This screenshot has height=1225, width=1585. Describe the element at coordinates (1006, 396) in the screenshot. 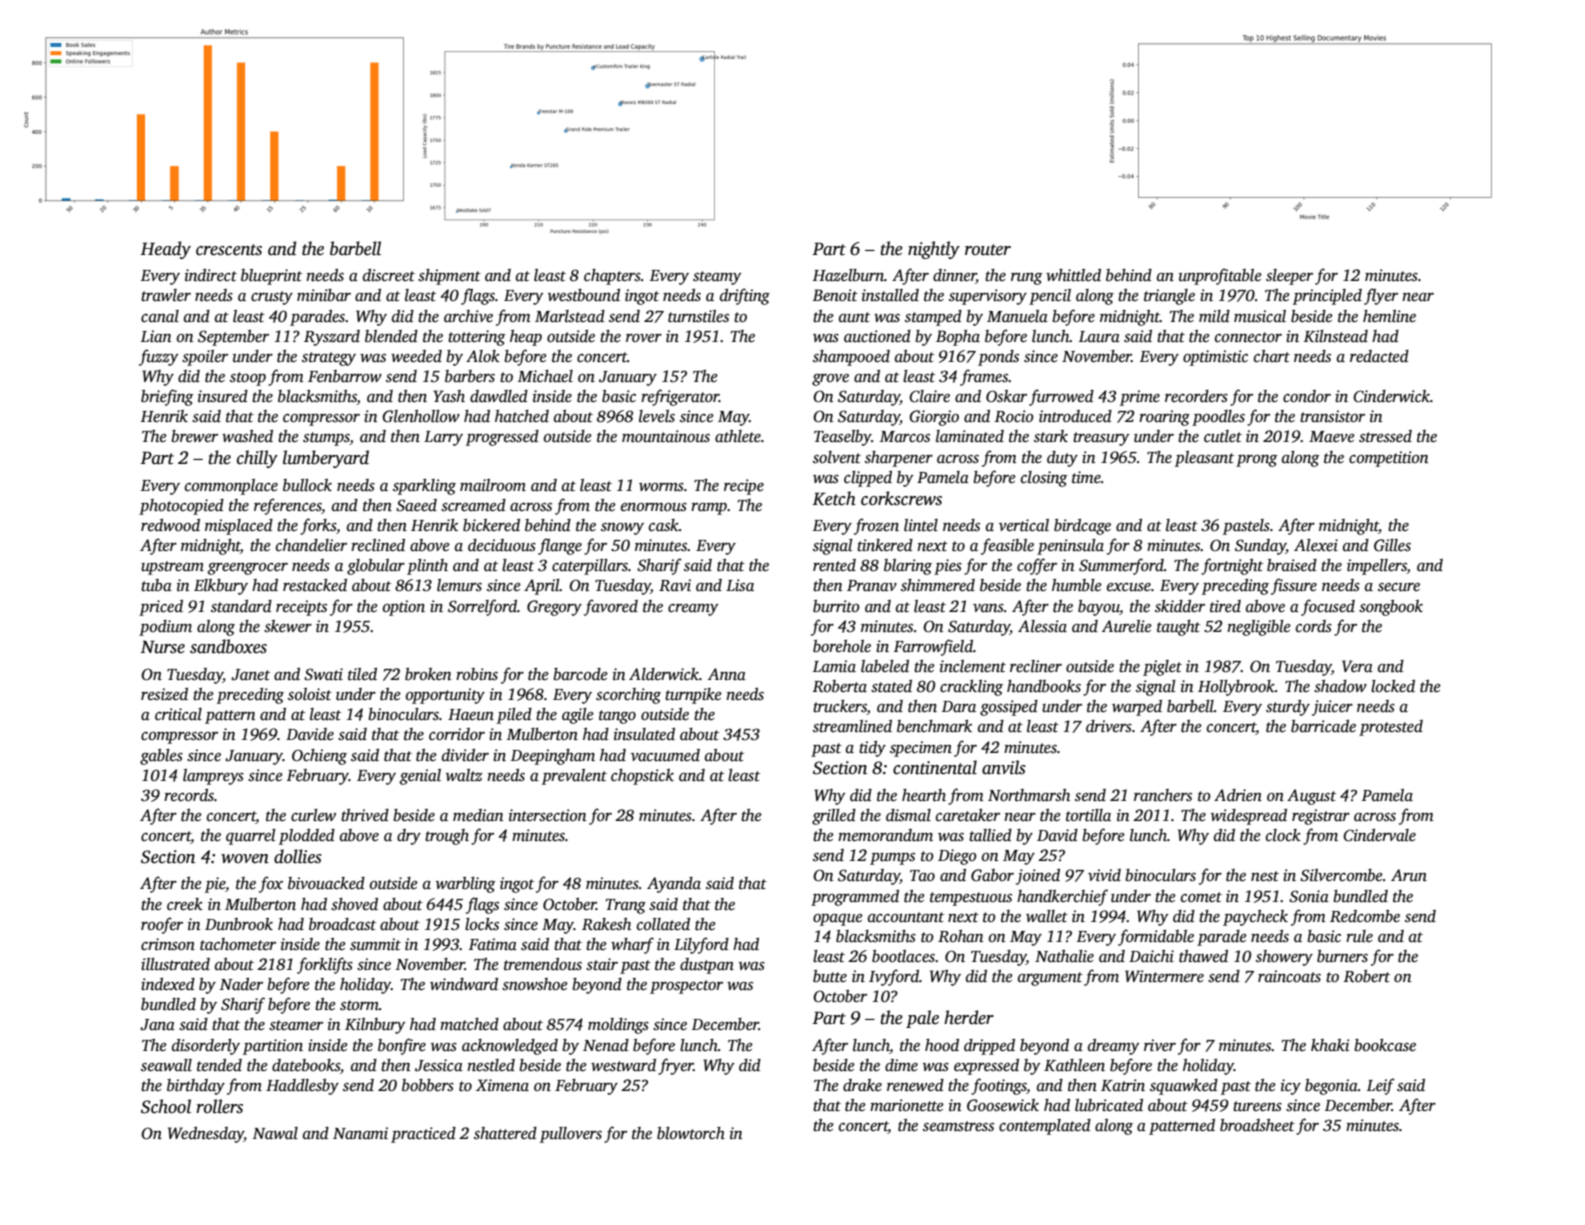

I see `Oskar` at that location.
